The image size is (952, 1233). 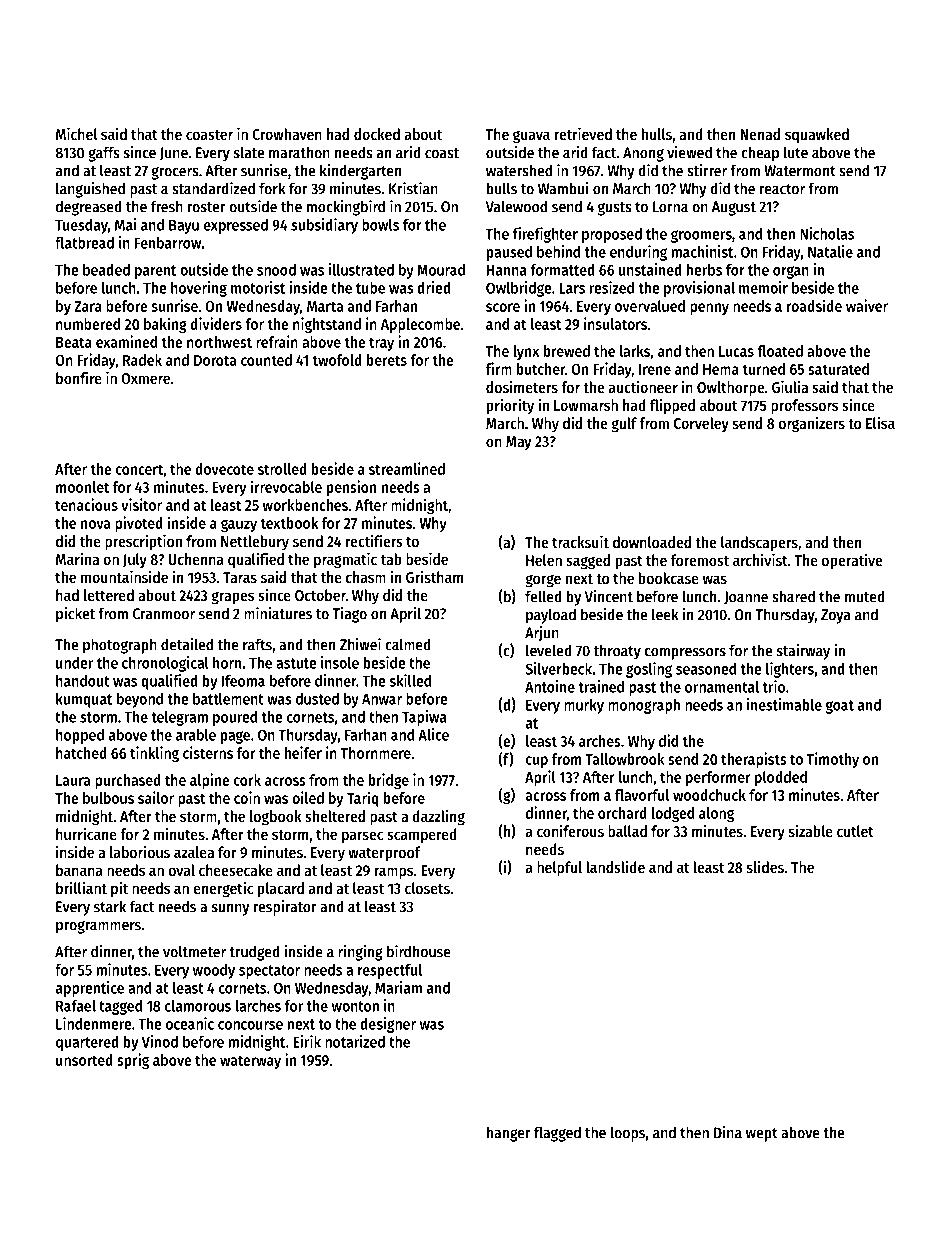 What do you see at coordinates (88, 306) in the screenshot?
I see `Zara` at bounding box center [88, 306].
